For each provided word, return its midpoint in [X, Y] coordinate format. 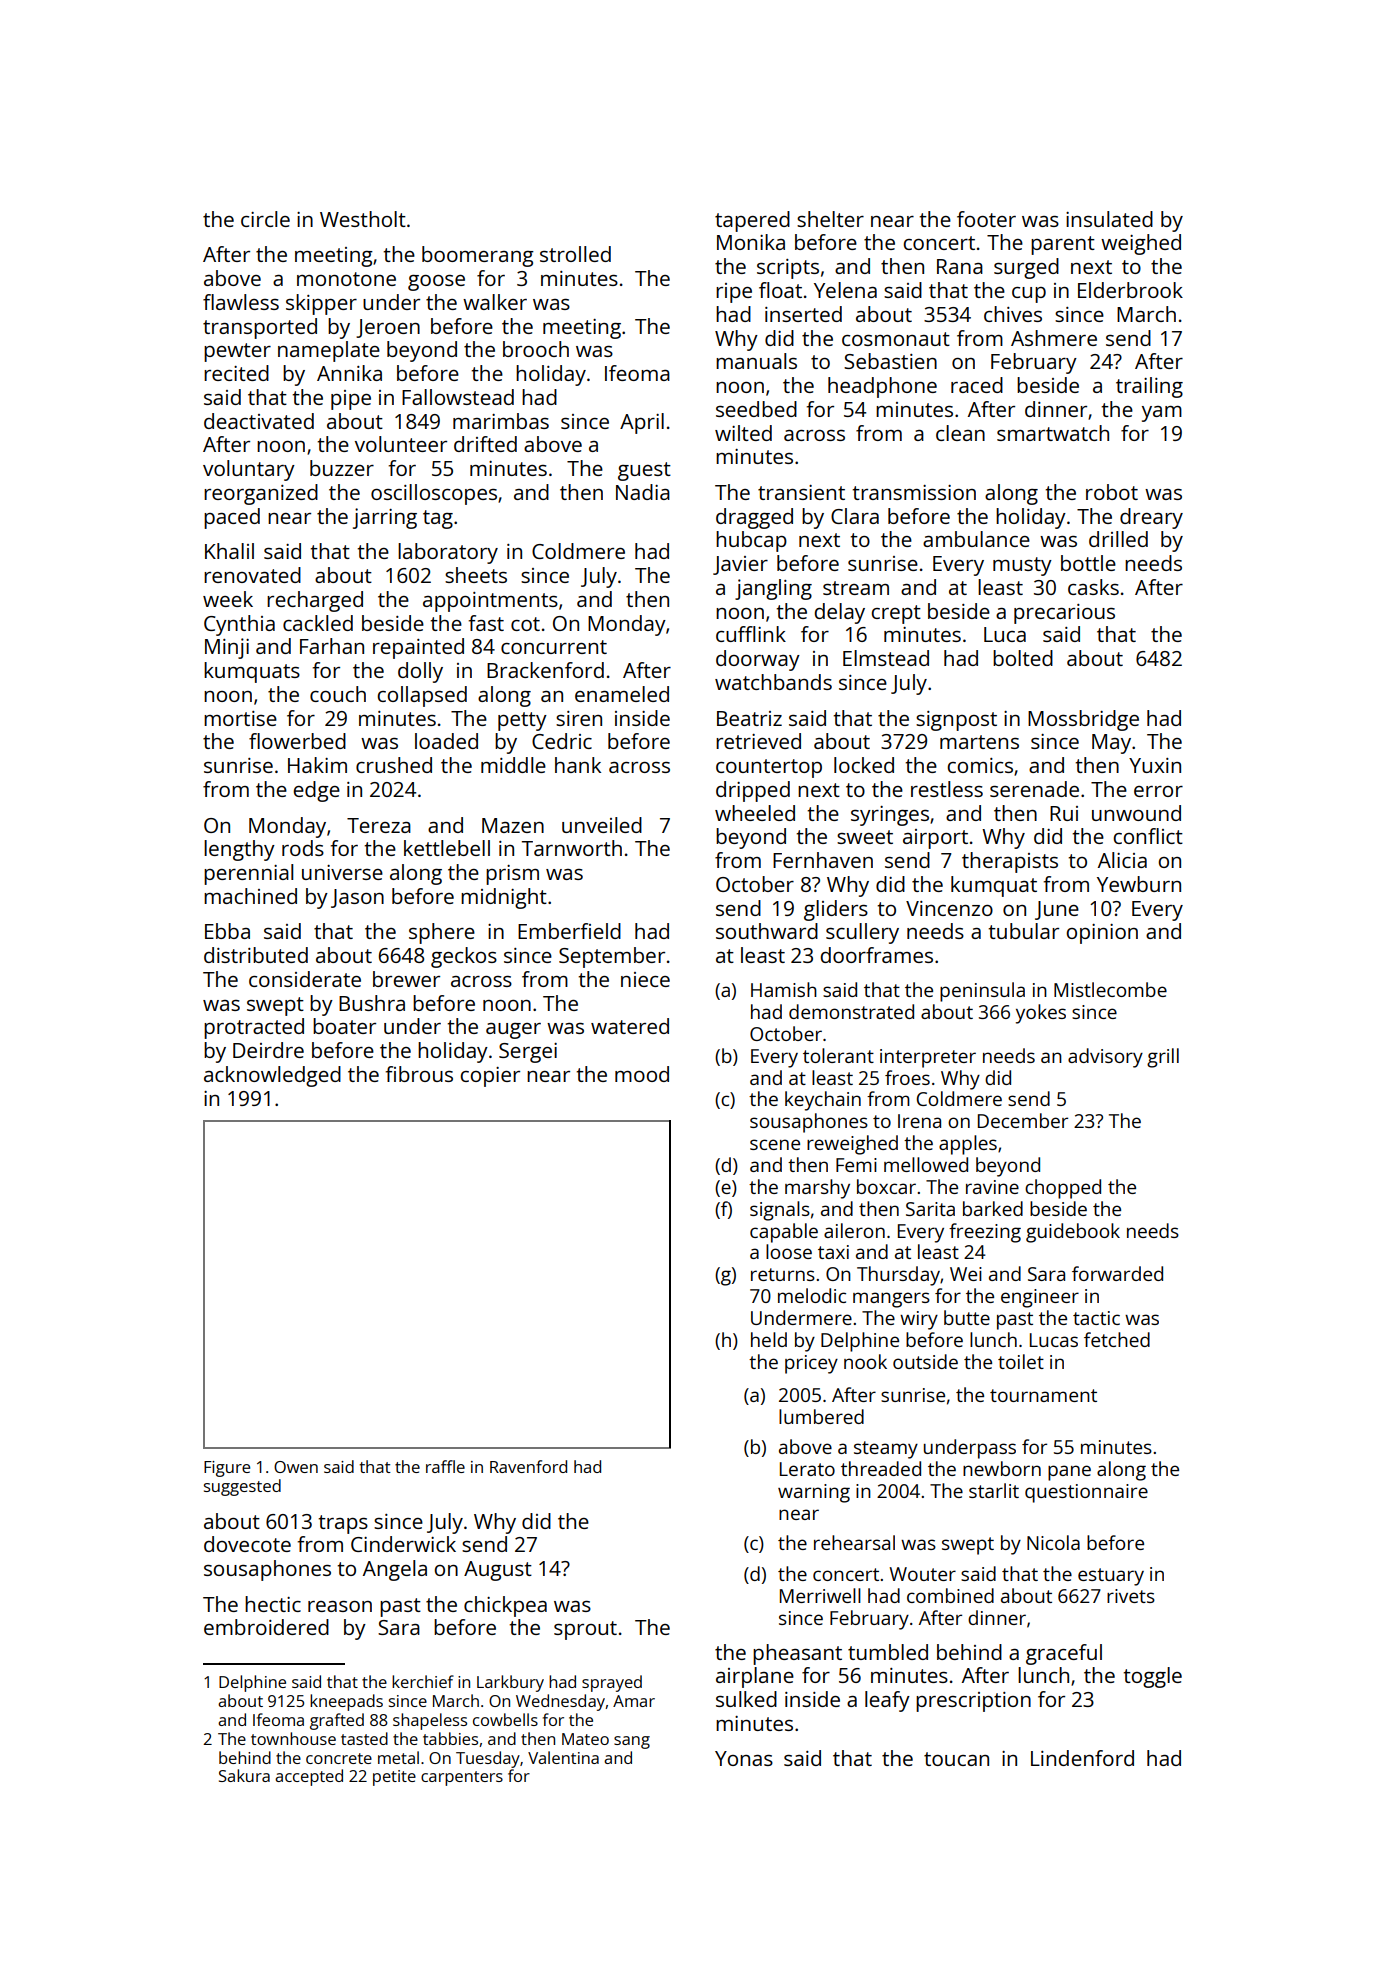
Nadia [643, 492]
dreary [1151, 518]
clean [960, 433]
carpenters [462, 1778]
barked [993, 1208]
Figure [227, 1469]
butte [967, 1317]
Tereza [379, 825]
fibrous [419, 1074]
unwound [1136, 813]
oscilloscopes [434, 494]
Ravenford [528, 1466]
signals [780, 1211]
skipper [321, 304]
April [642, 423]
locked [864, 765]
